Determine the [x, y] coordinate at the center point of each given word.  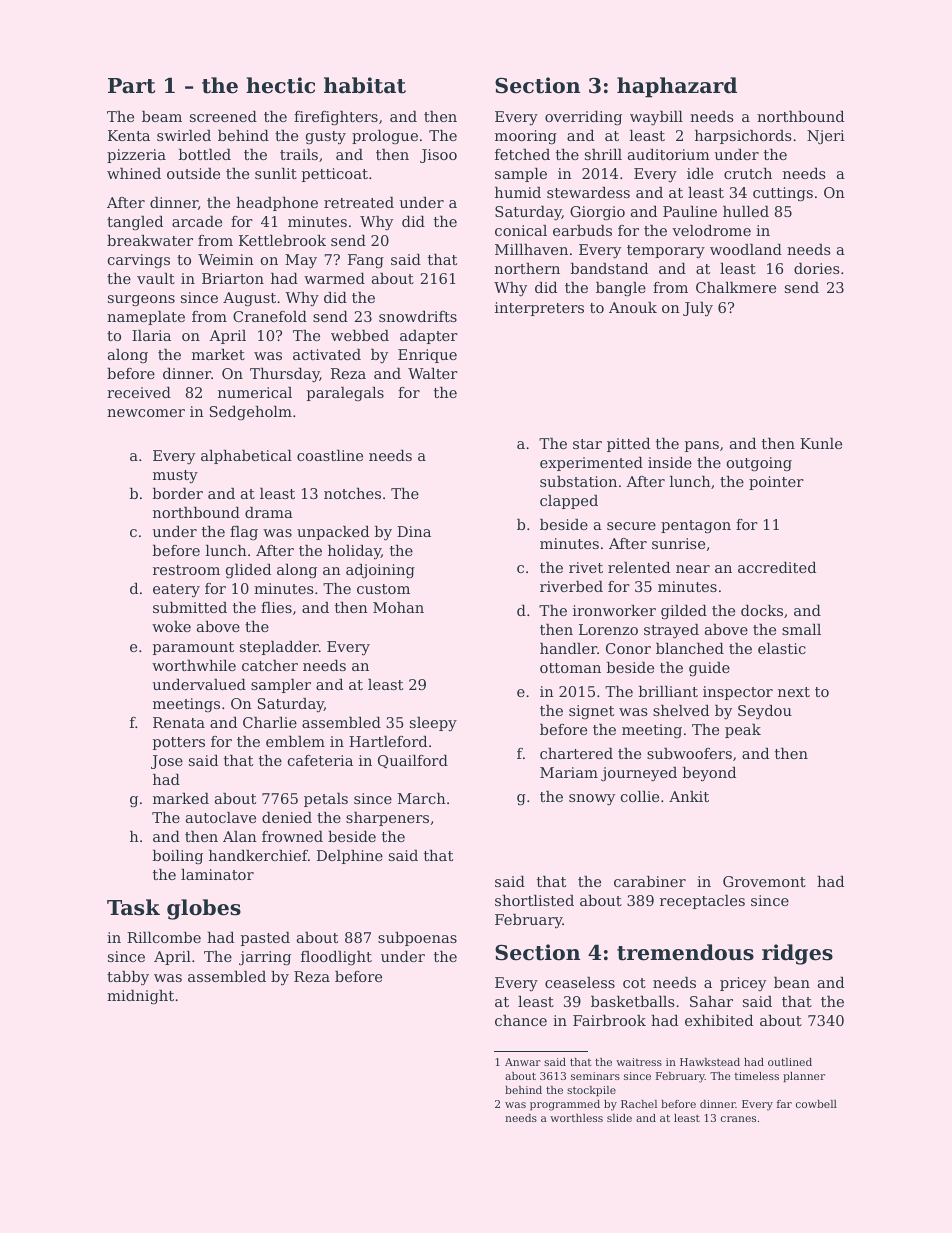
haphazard [677, 87]
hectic [280, 85]
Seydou [765, 712]
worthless [576, 1118]
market [218, 354]
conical [521, 230]
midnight [140, 997]
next [794, 692]
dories [816, 268]
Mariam [569, 772]
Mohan [398, 607]
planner [804, 1077]
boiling [178, 857]
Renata [179, 722]
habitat [365, 85]
